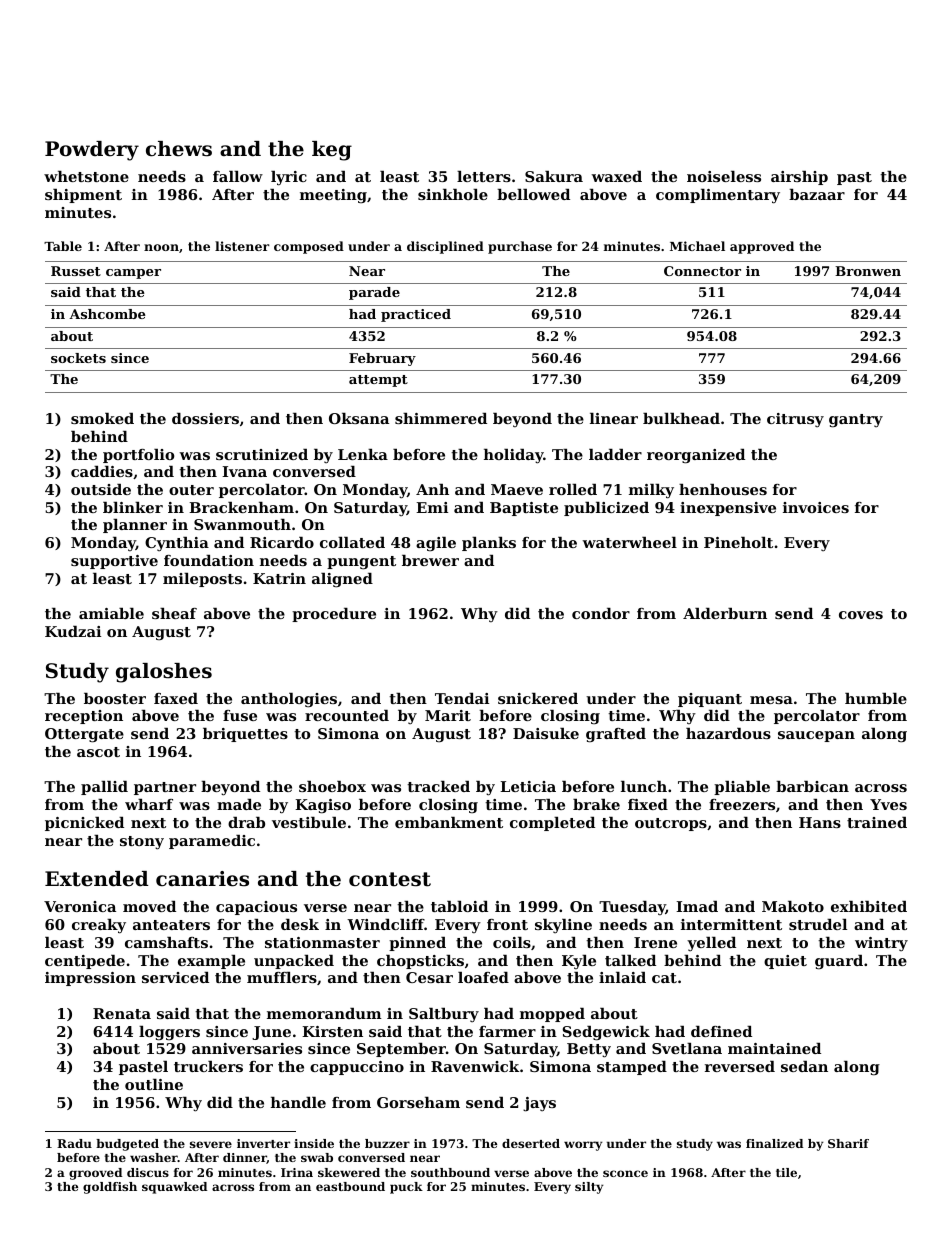 Image resolution: width=952 pixels, height=1233 pixels. I want to click on sheaf, so click(174, 613).
